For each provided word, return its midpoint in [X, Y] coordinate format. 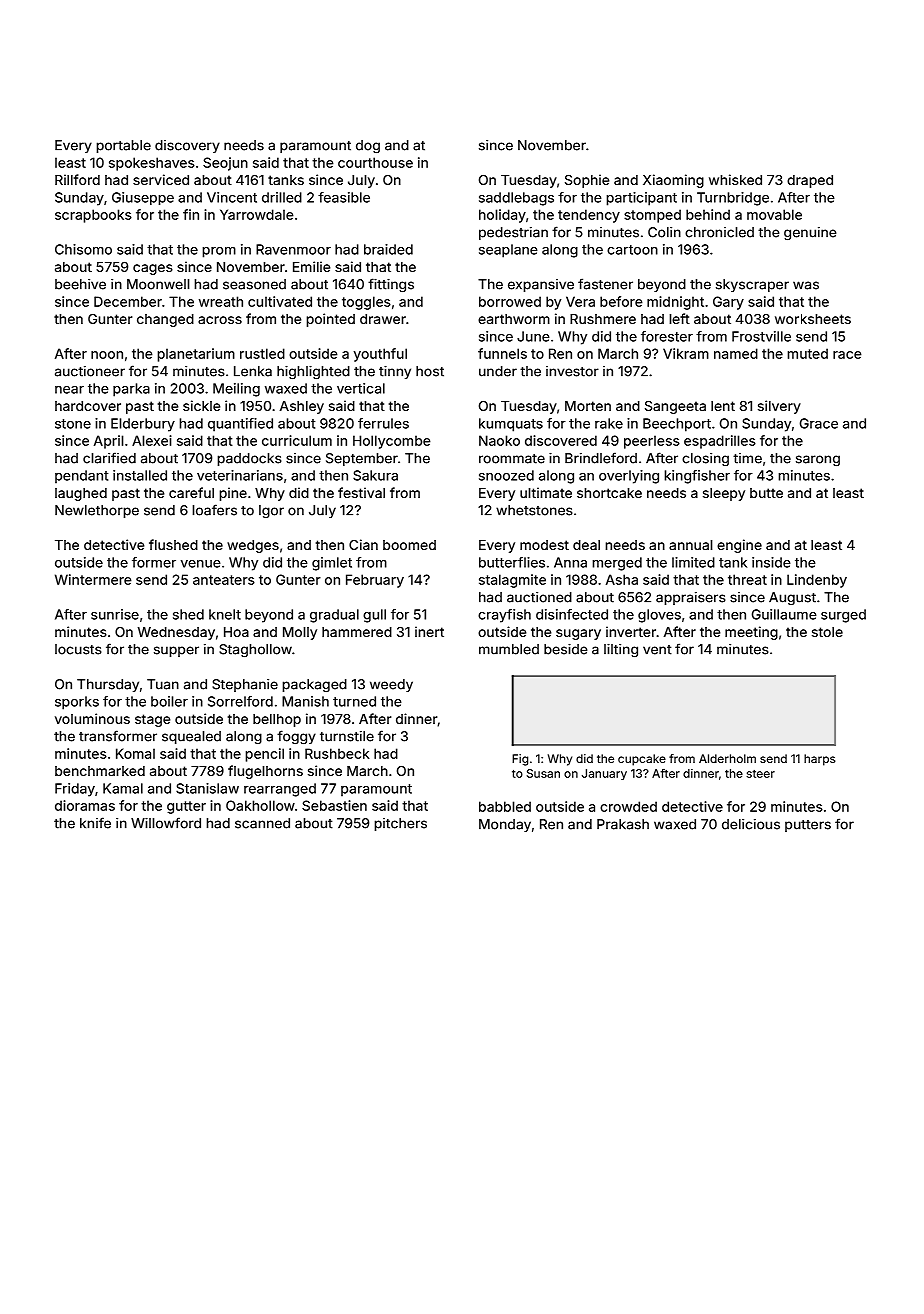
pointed [330, 320]
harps [820, 760]
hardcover [88, 406]
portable [123, 146]
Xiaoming [673, 181]
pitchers [400, 824]
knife [95, 823]
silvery [779, 407]
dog [368, 146]
